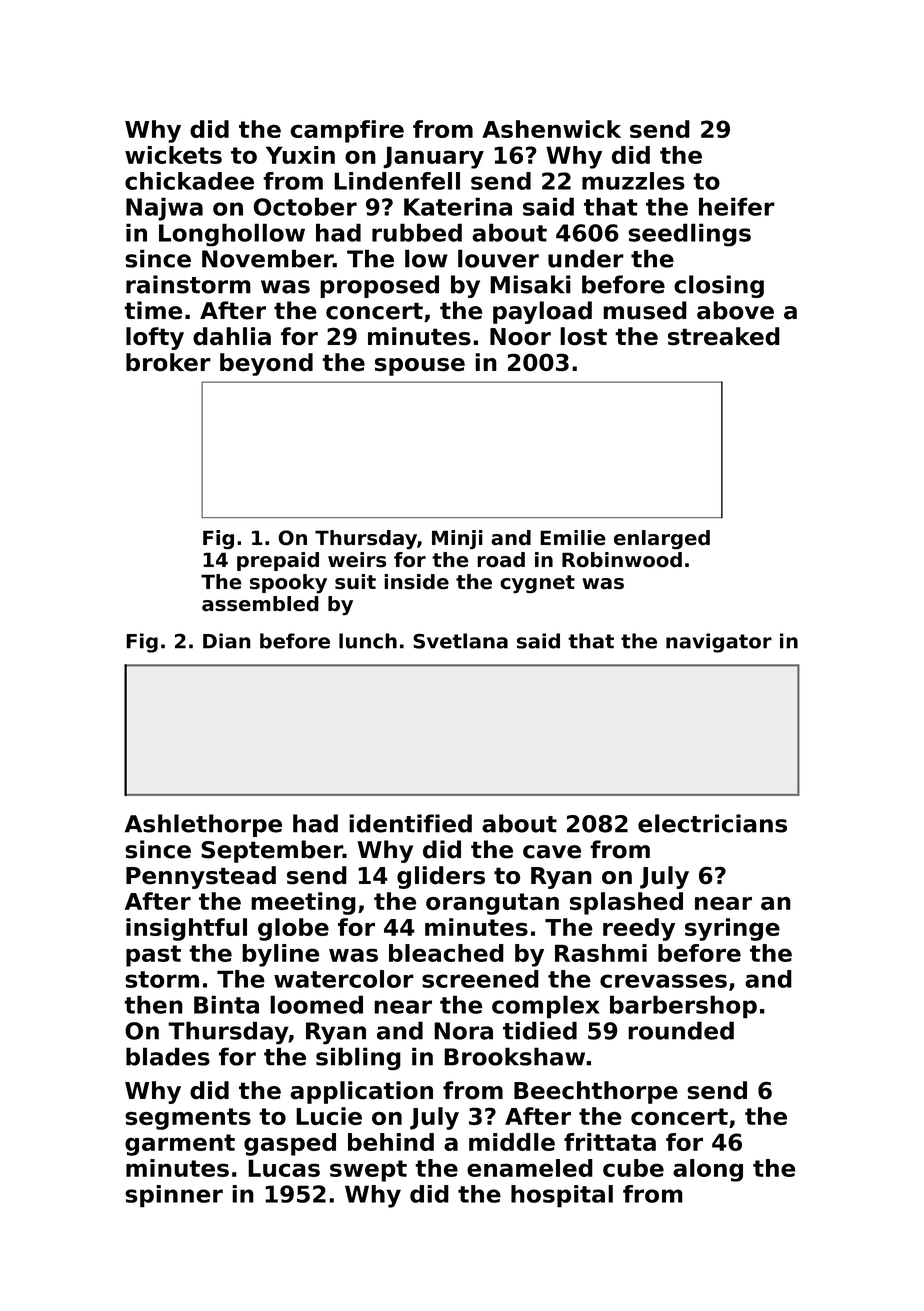  Describe the element at coordinates (232, 235) in the screenshot. I see `Longhollow` at that location.
